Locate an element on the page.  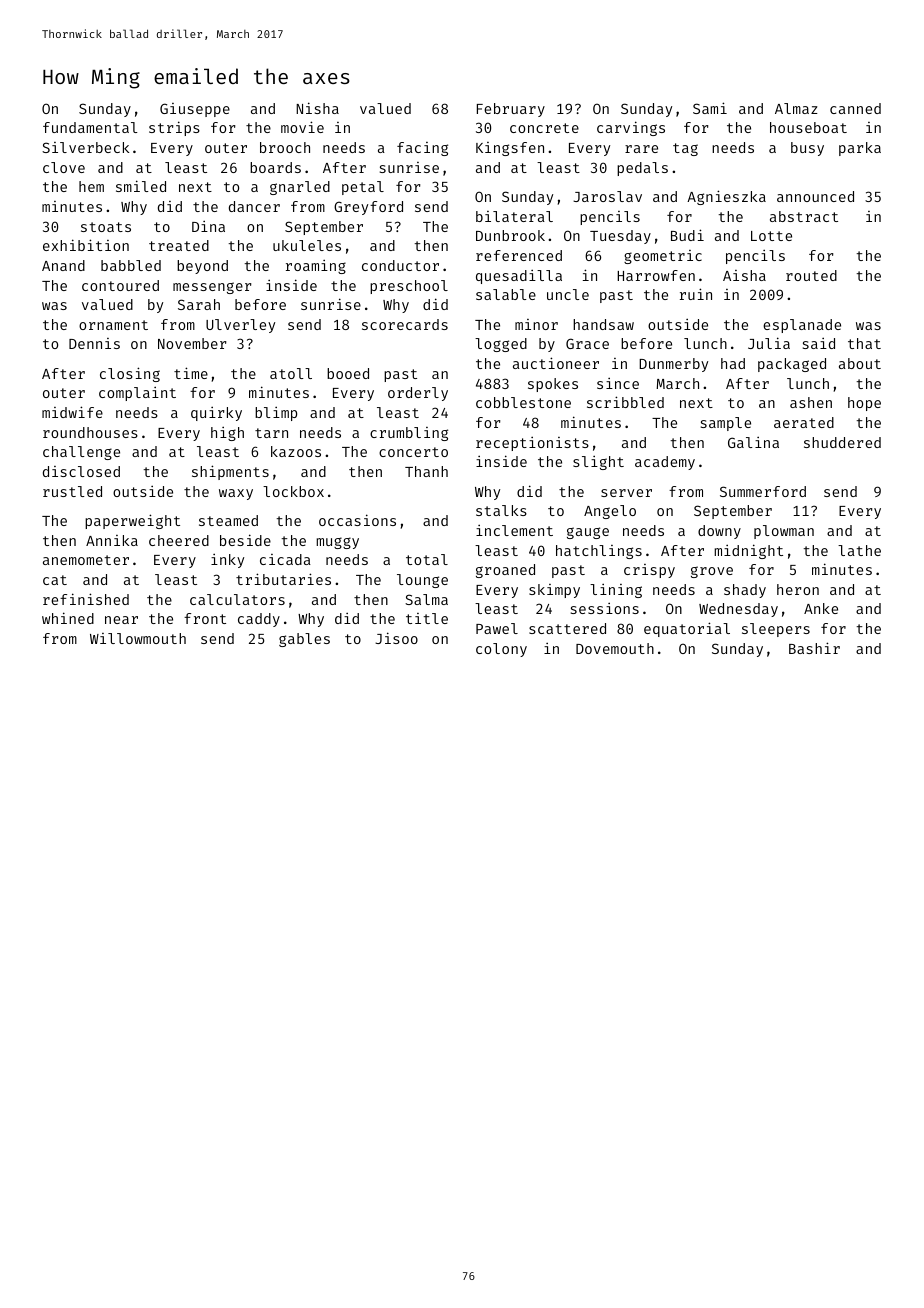
Willowmouth is located at coordinates (138, 638).
